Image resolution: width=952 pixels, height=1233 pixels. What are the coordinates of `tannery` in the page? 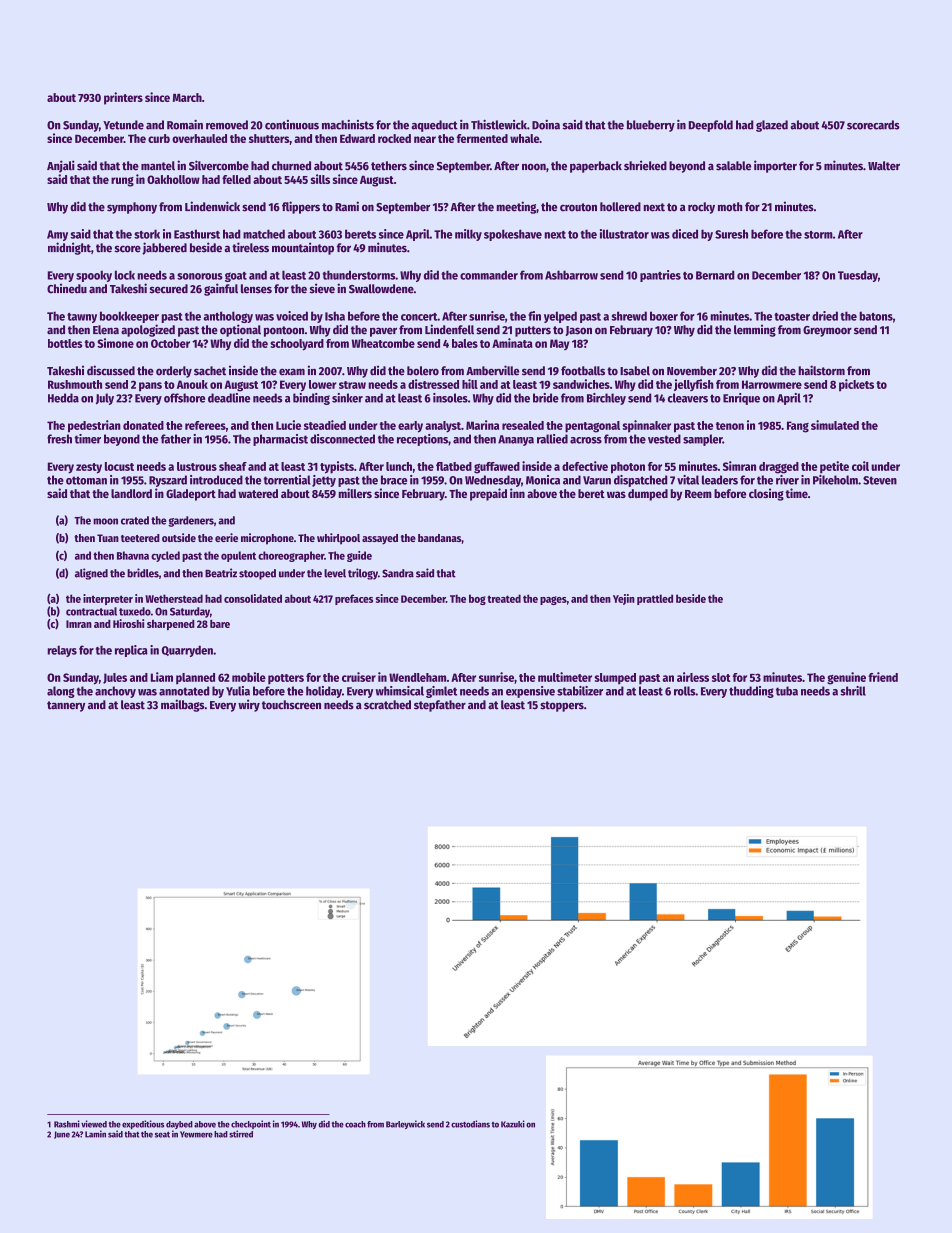 It's located at (66, 706).
